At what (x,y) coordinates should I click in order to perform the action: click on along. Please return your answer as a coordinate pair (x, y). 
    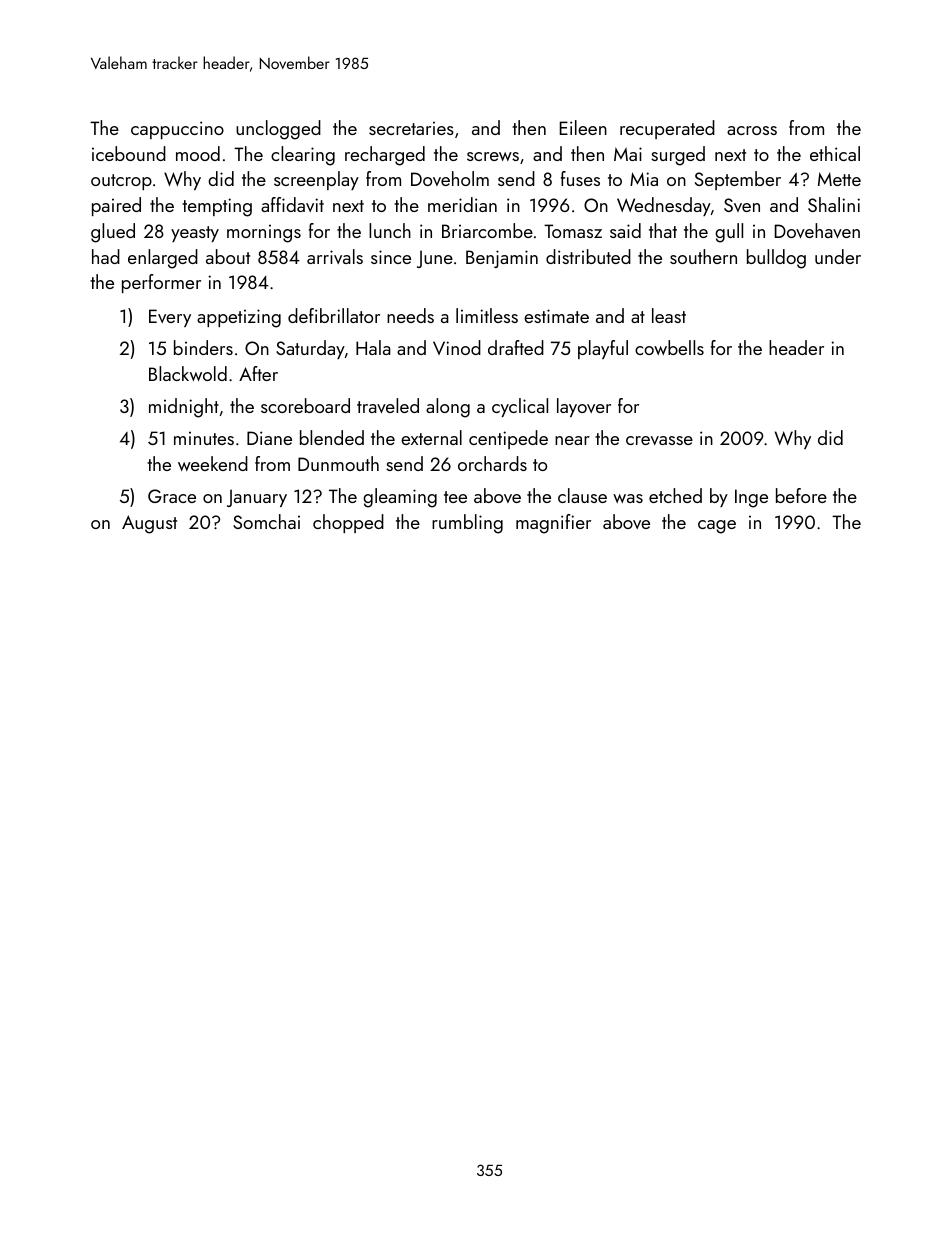
    Looking at the image, I should click on (448, 408).
